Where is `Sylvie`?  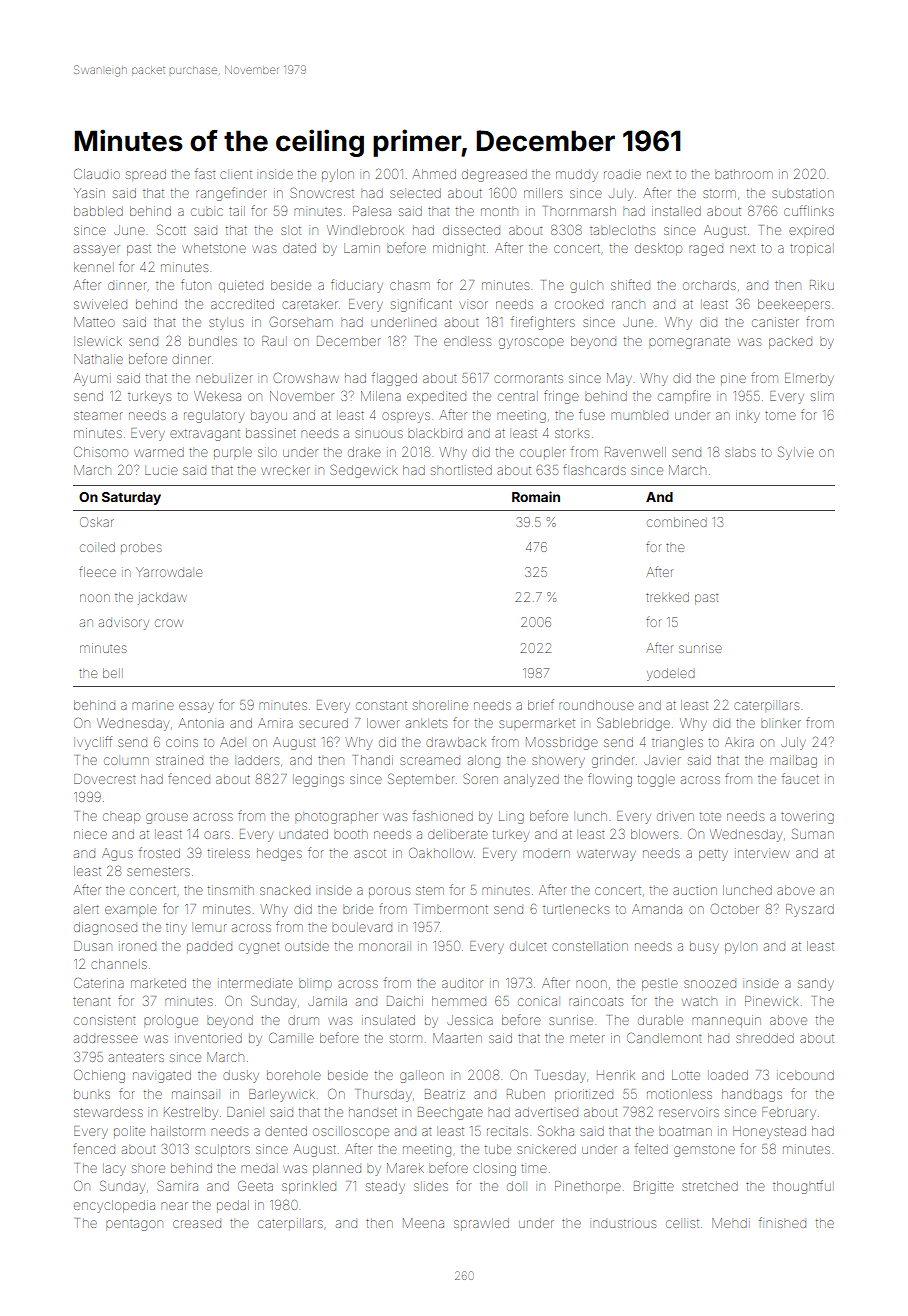
Sylvie is located at coordinates (796, 453).
